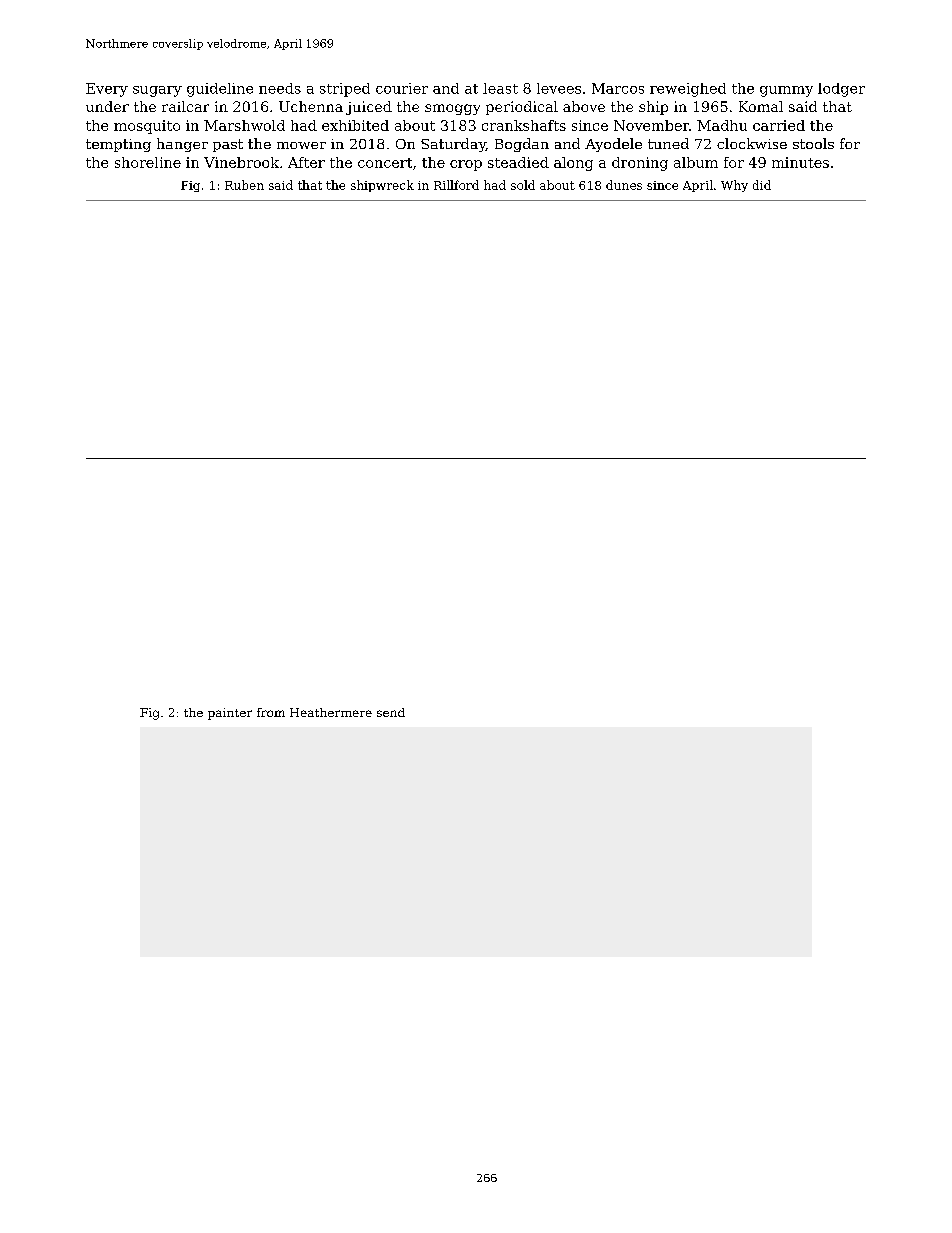  Describe the element at coordinates (271, 712) in the screenshot. I see `from` at that location.
